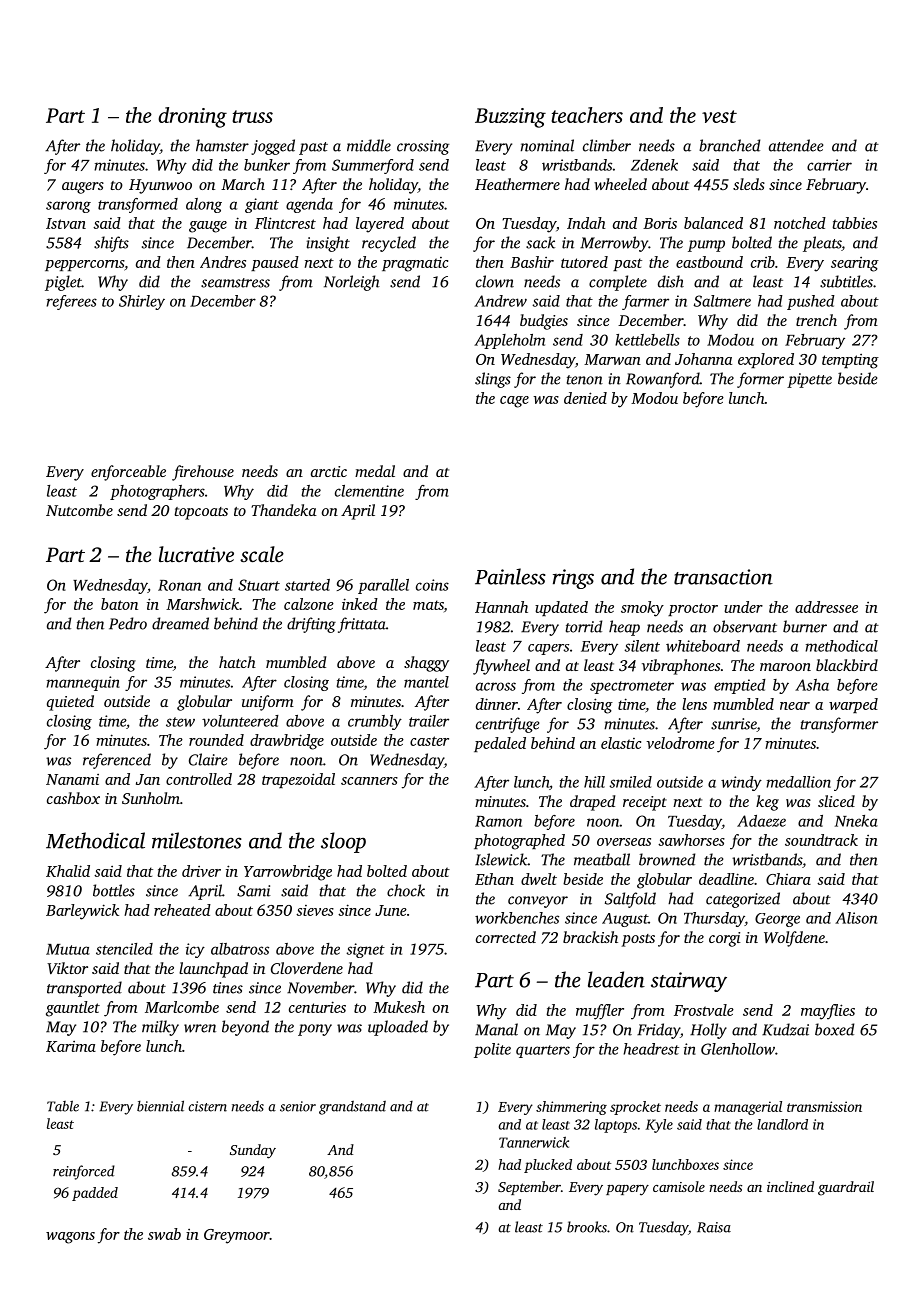  I want to click on Raisa, so click(714, 1227).
